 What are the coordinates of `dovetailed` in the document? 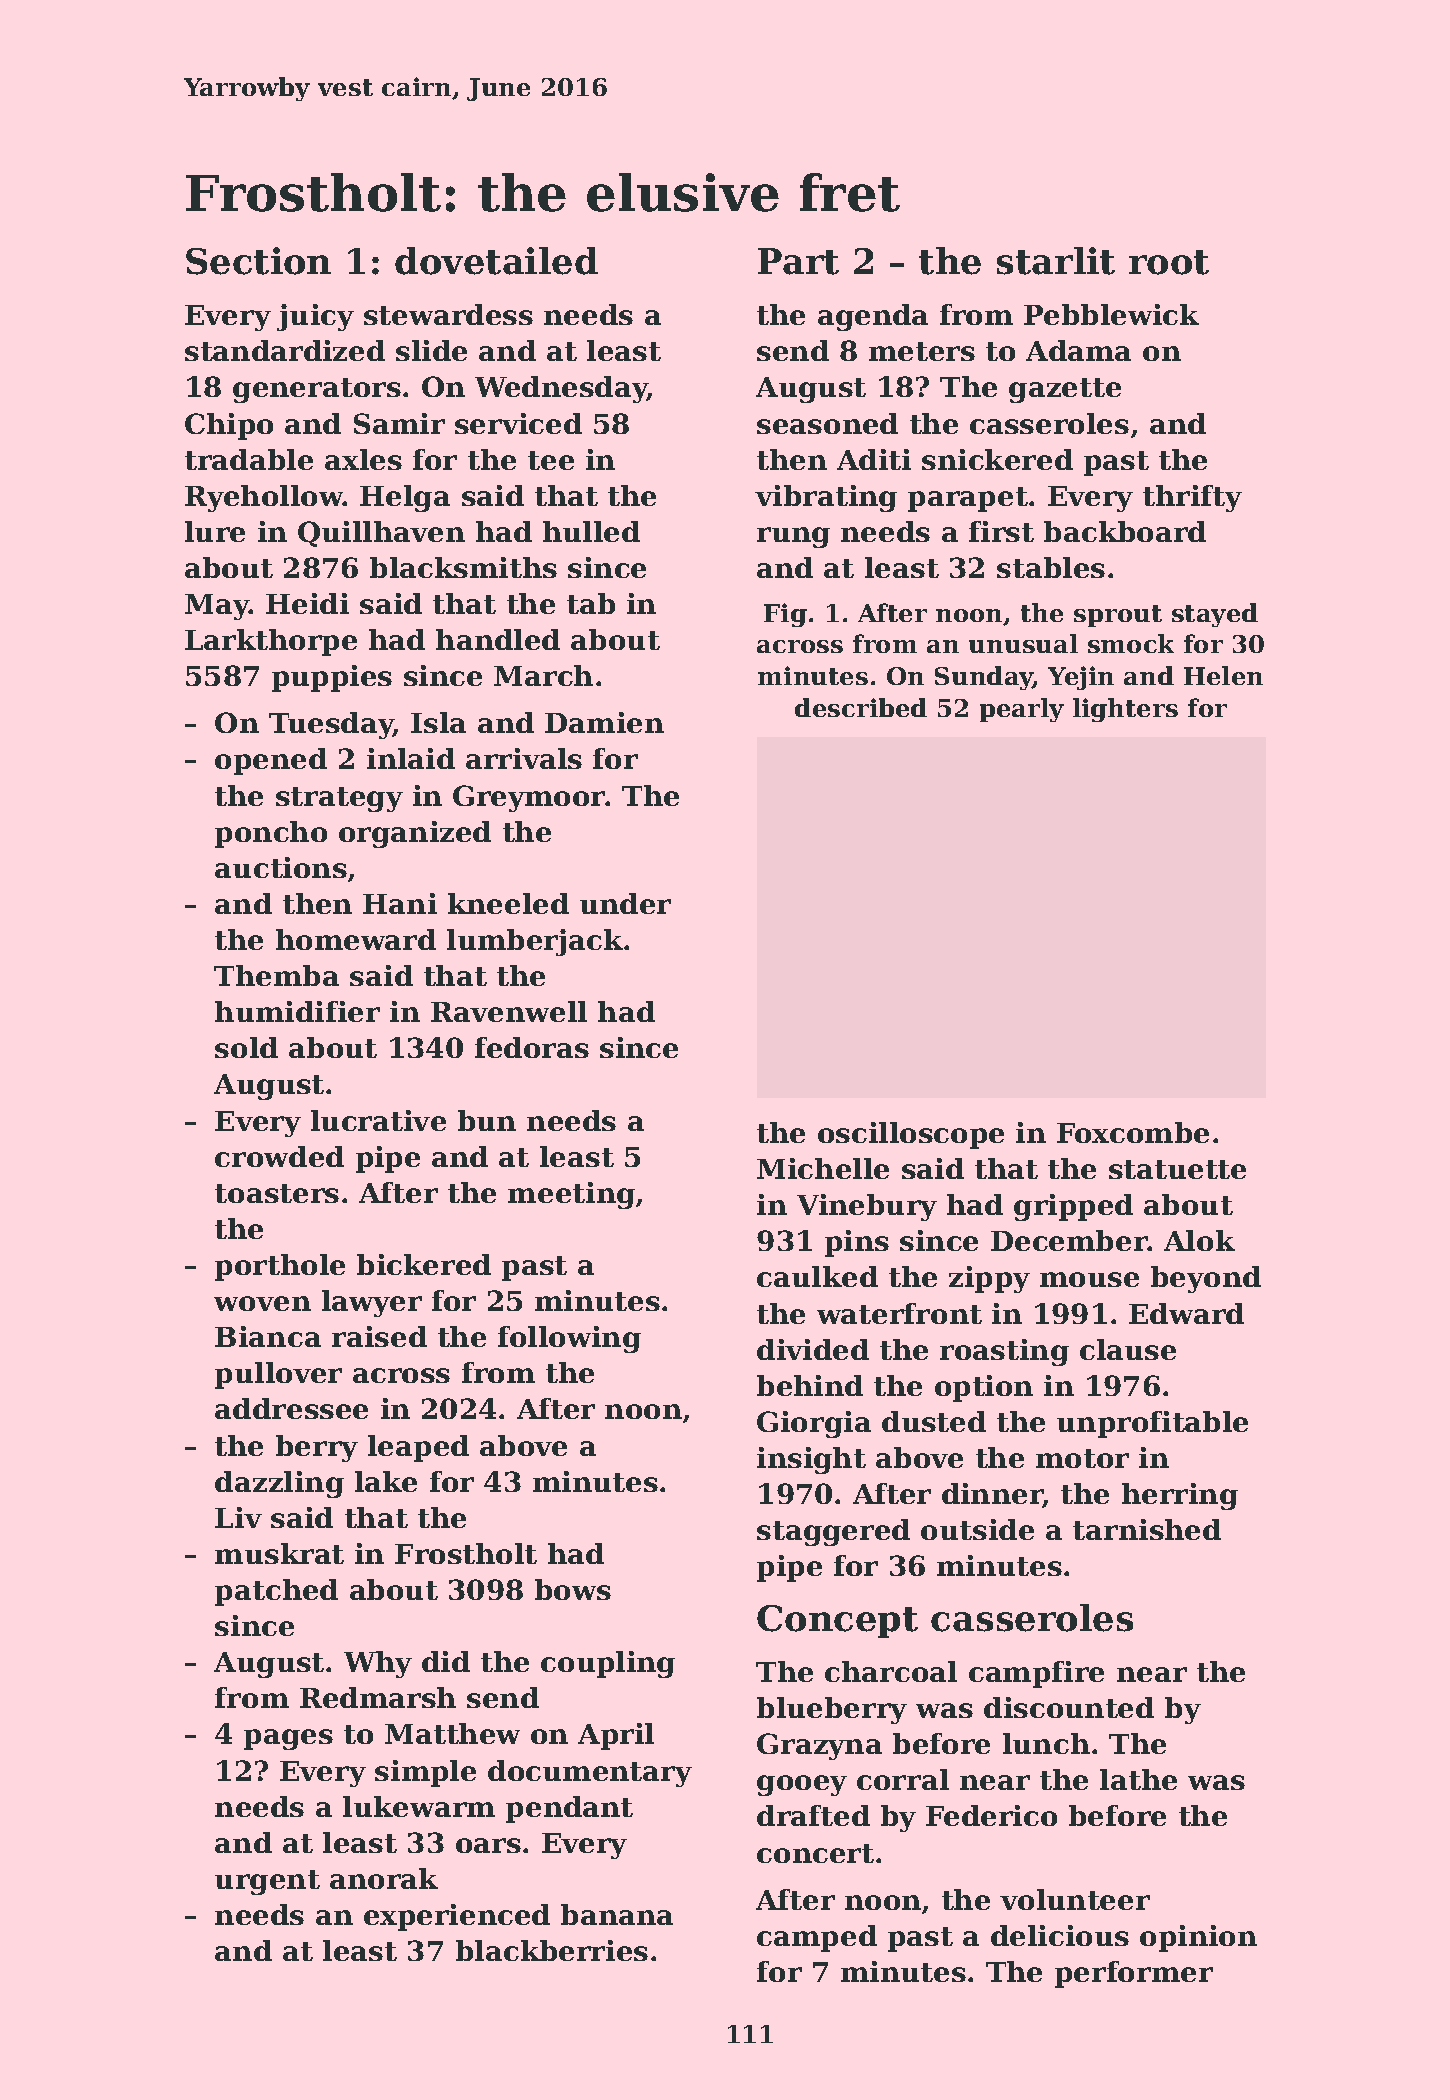 It's located at (496, 261).
